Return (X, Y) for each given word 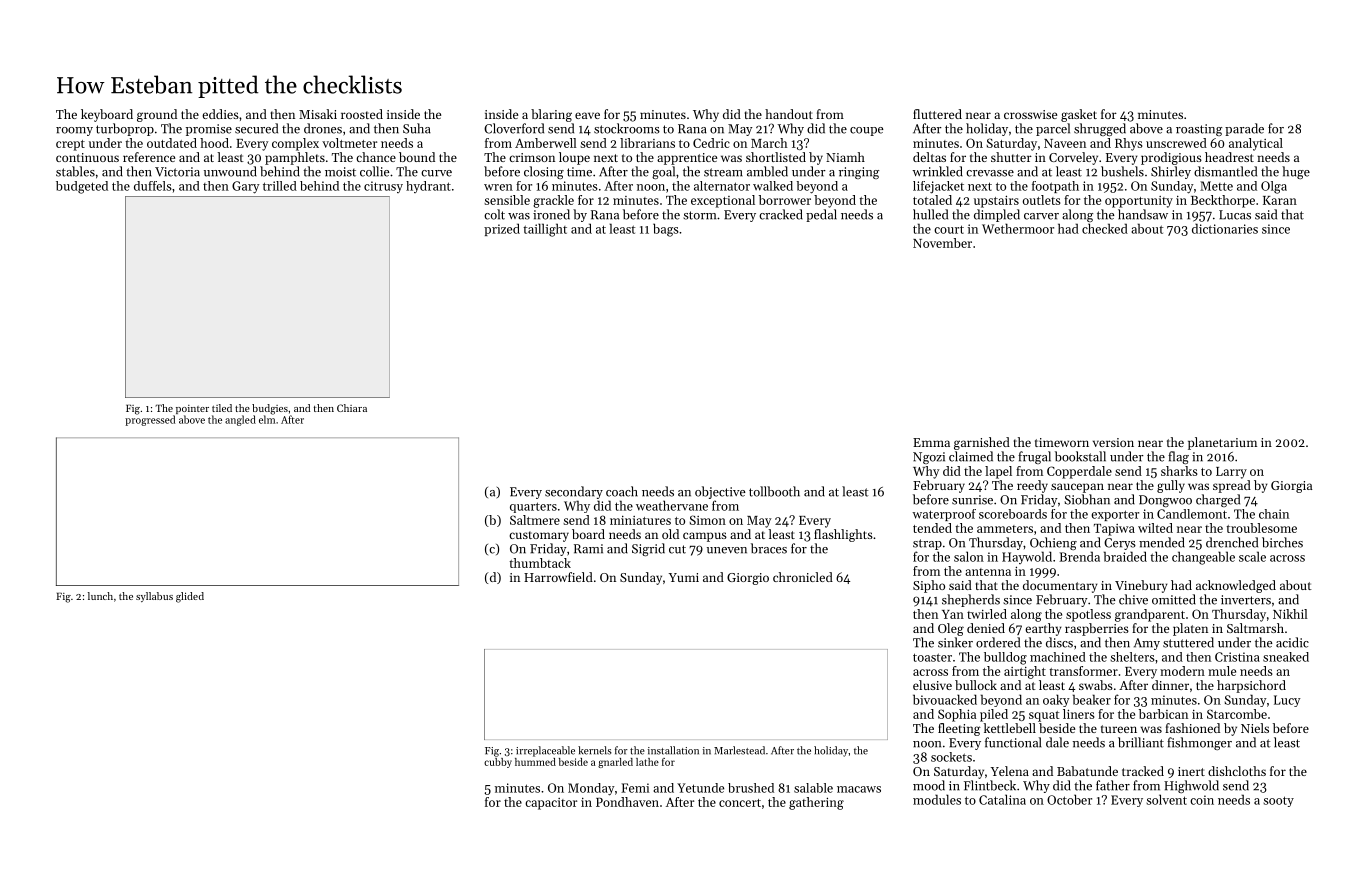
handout (789, 114)
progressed (150, 420)
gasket (1079, 115)
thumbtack (540, 563)
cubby (498, 763)
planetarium (1222, 443)
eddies (220, 114)
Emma (931, 442)
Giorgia (1291, 487)
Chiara (352, 408)
